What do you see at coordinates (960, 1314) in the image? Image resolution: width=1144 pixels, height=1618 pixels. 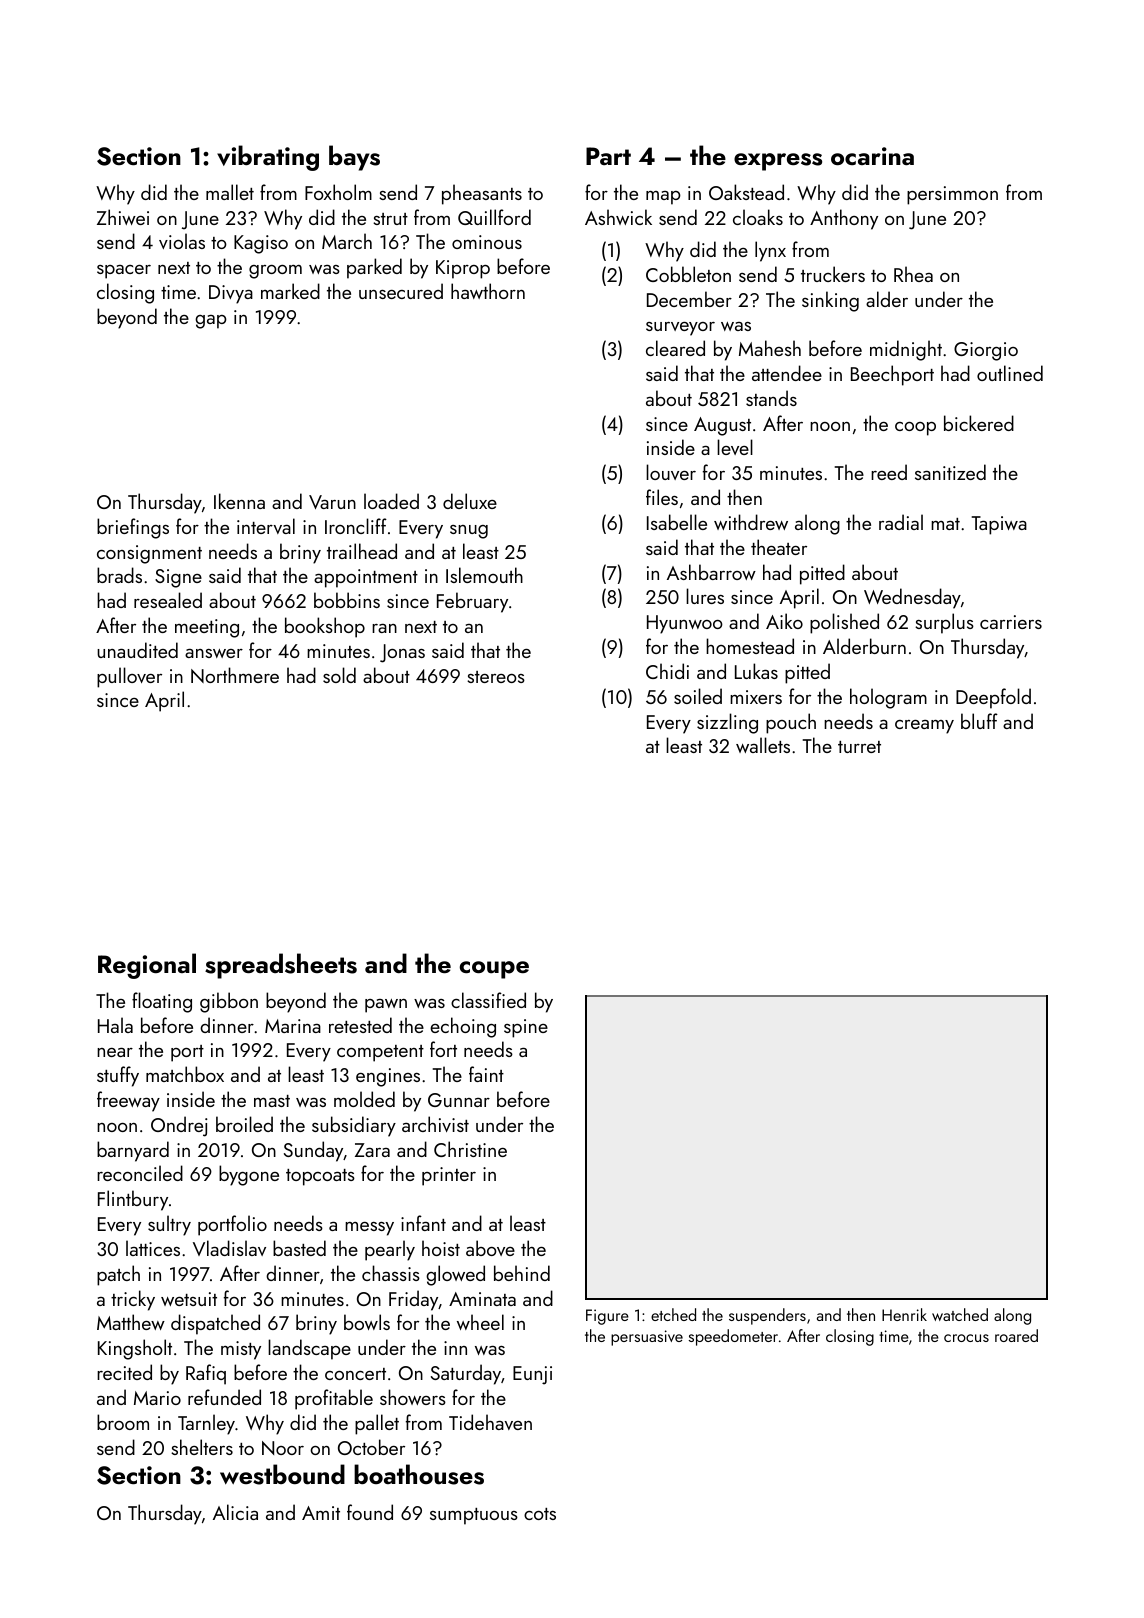 I see `watched` at bounding box center [960, 1314].
